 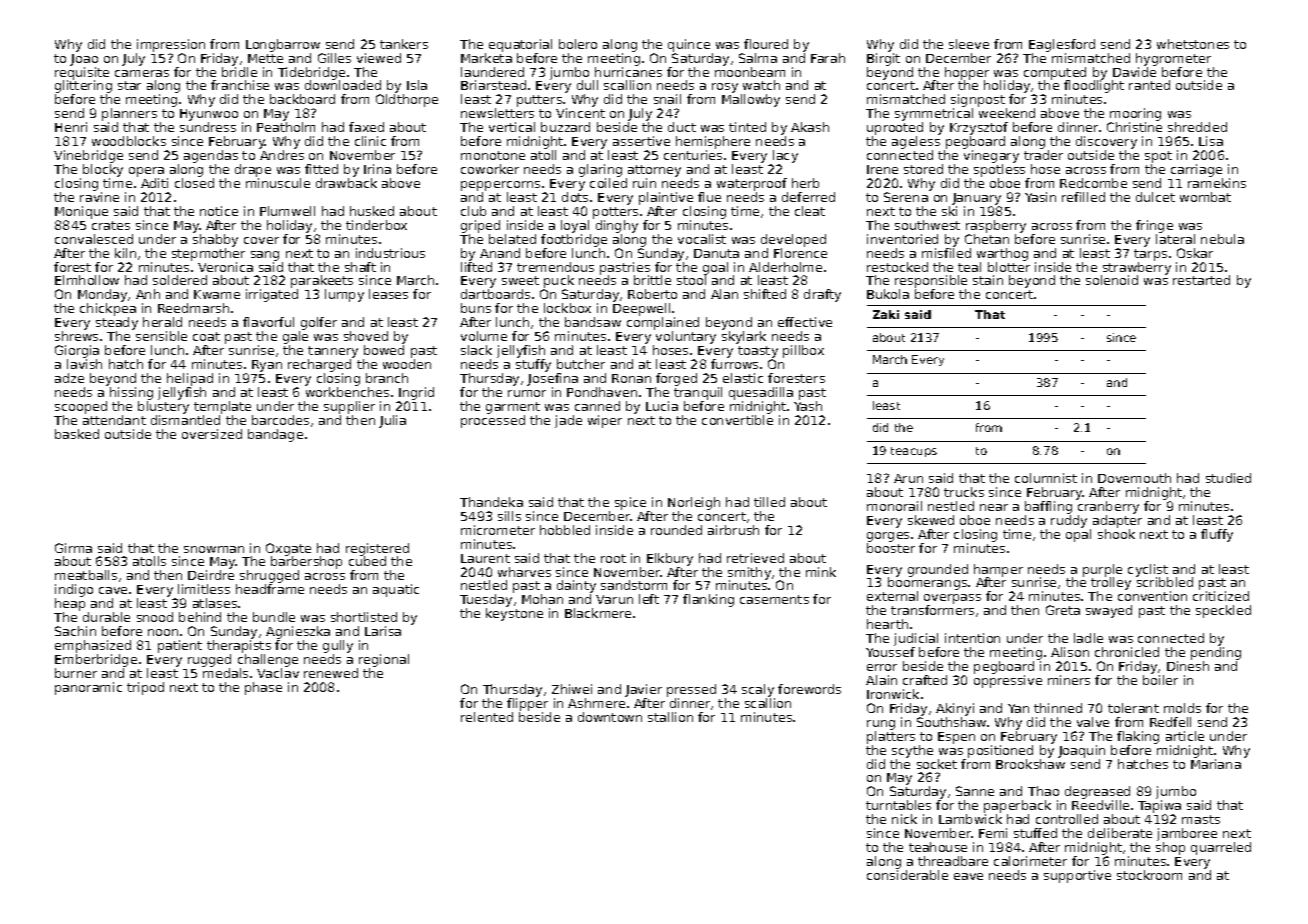 I want to click on floured, so click(x=766, y=44).
